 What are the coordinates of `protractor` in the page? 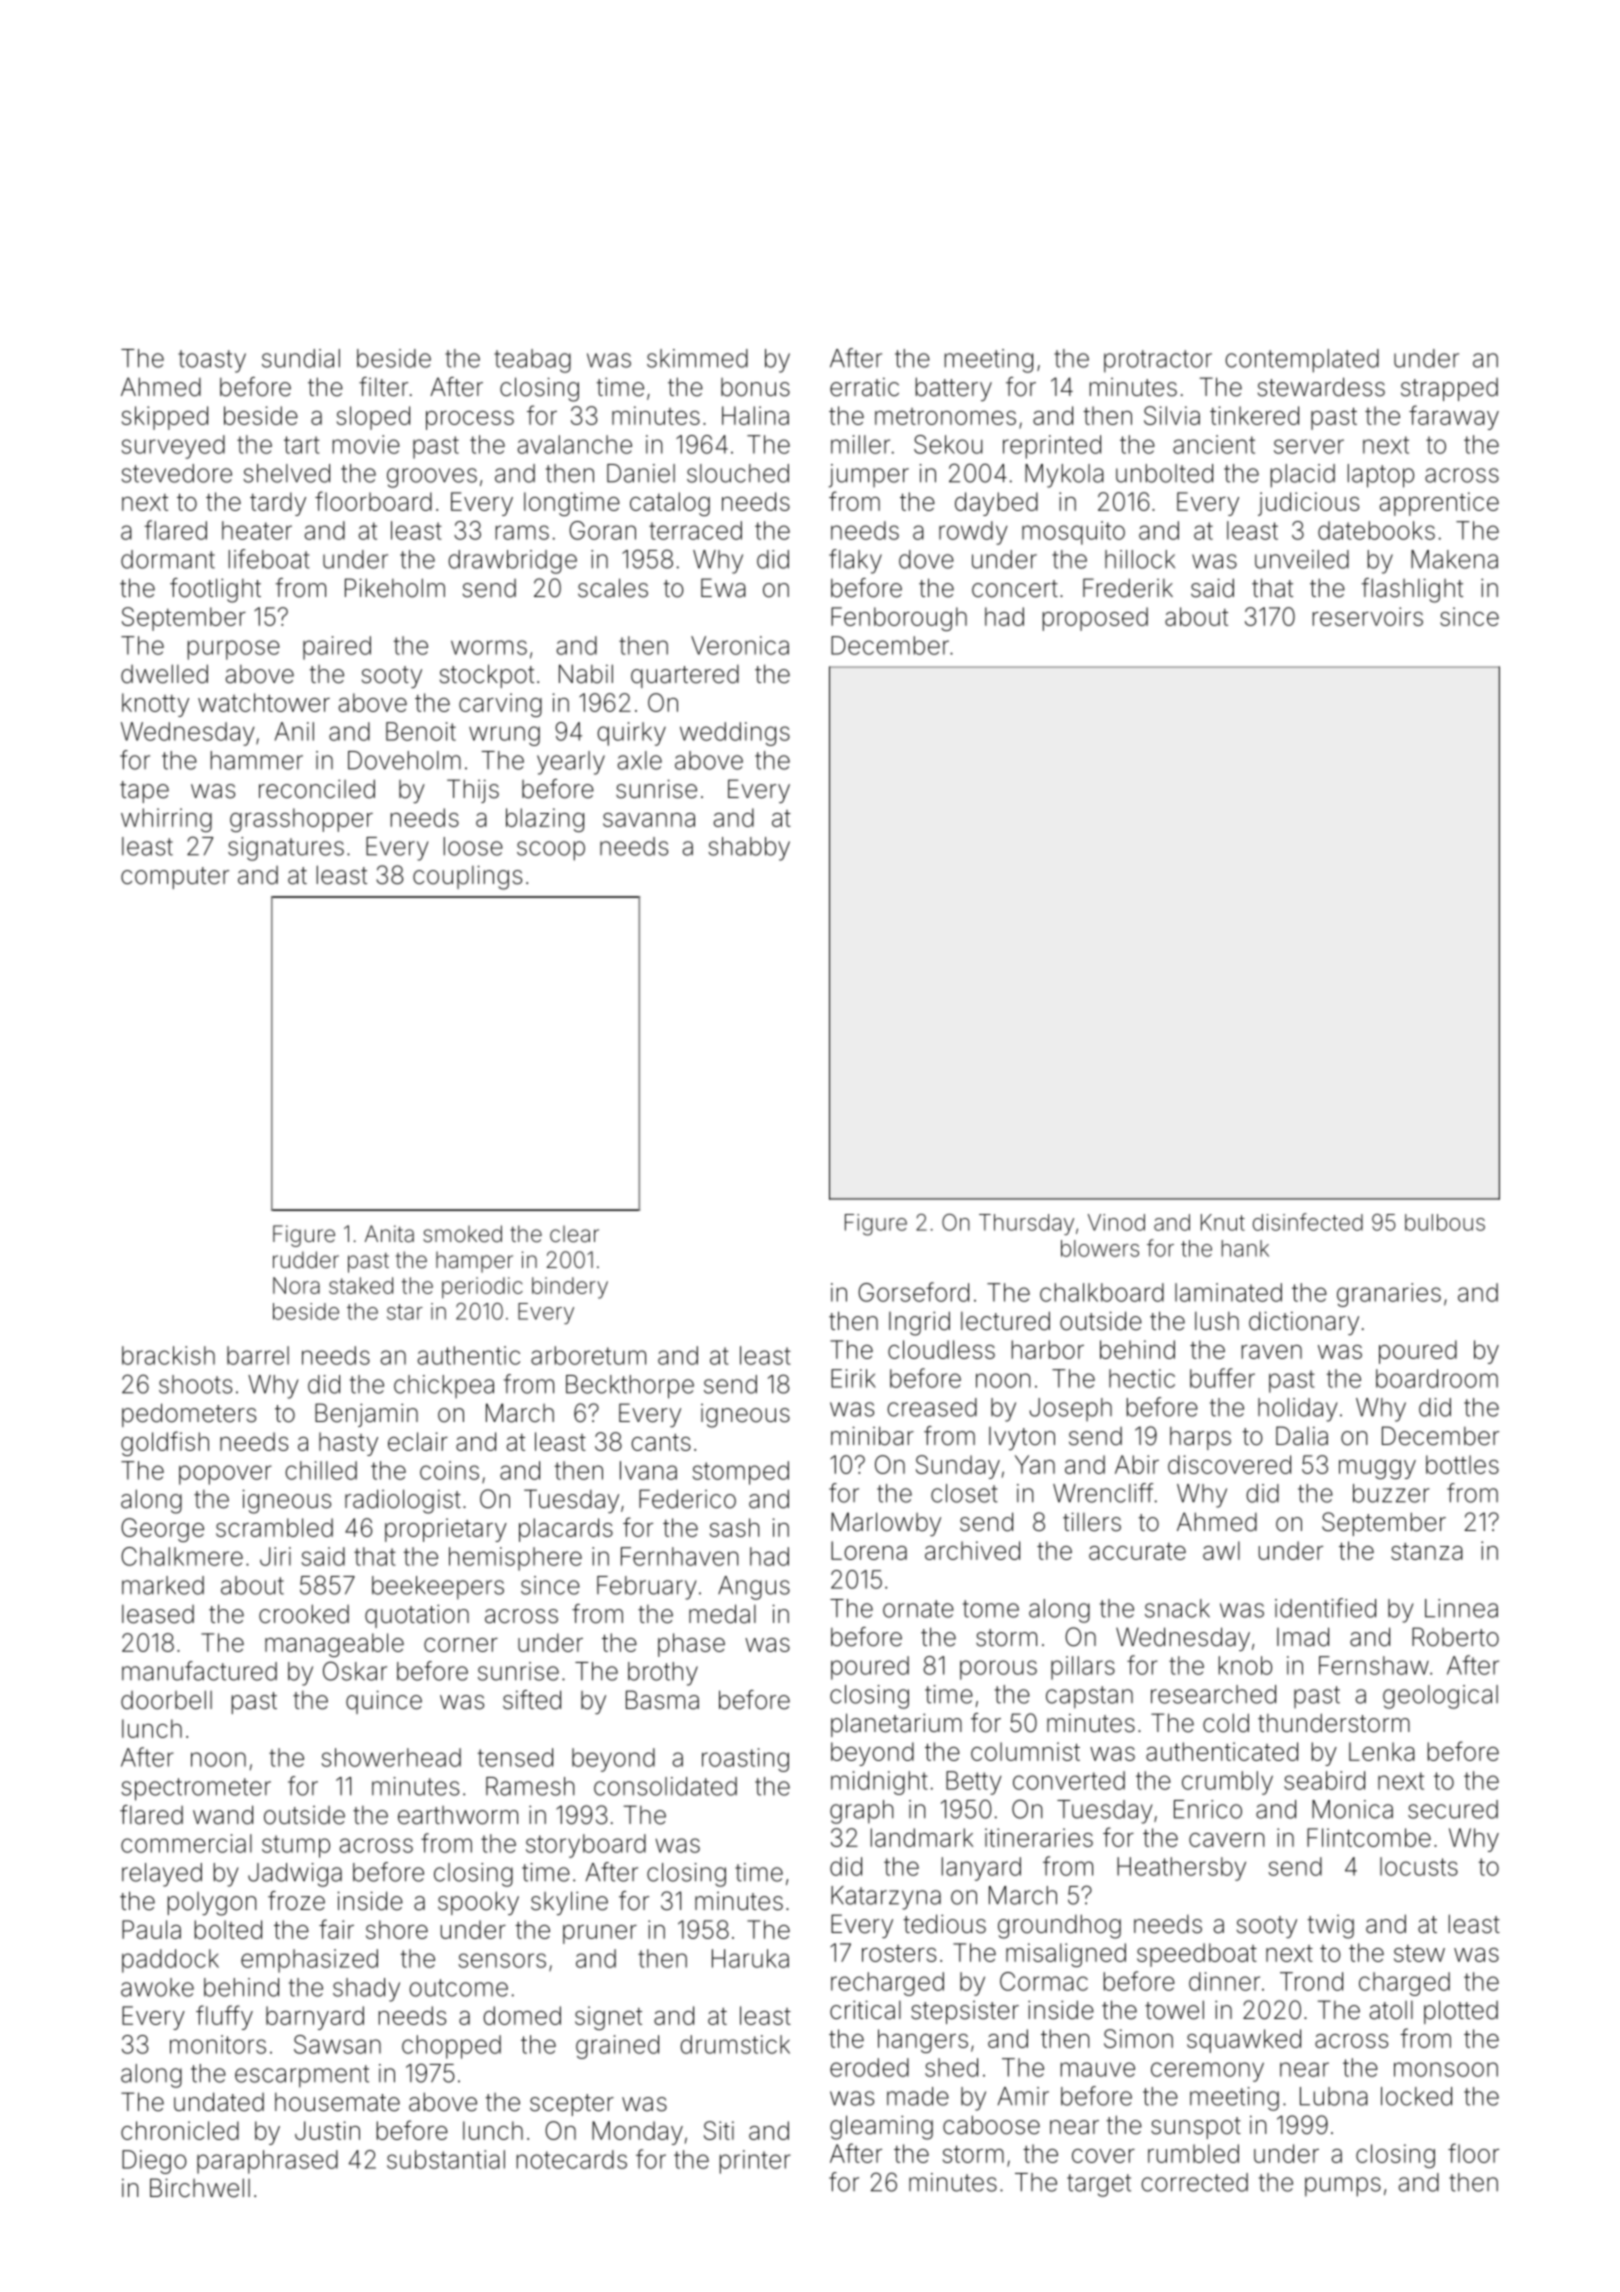 It's located at (1158, 361).
